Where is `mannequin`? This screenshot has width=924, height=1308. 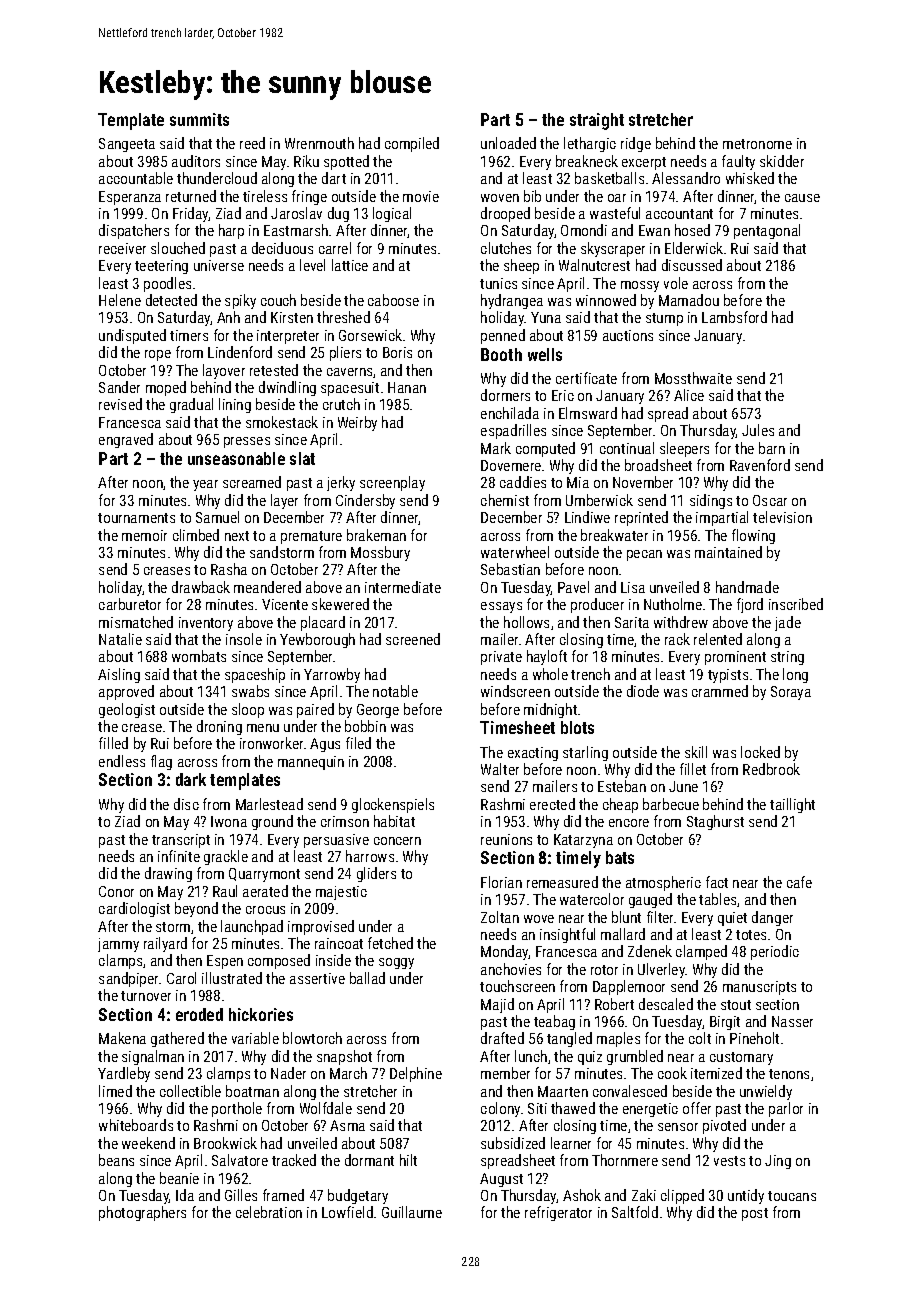 mannequin is located at coordinates (311, 763).
